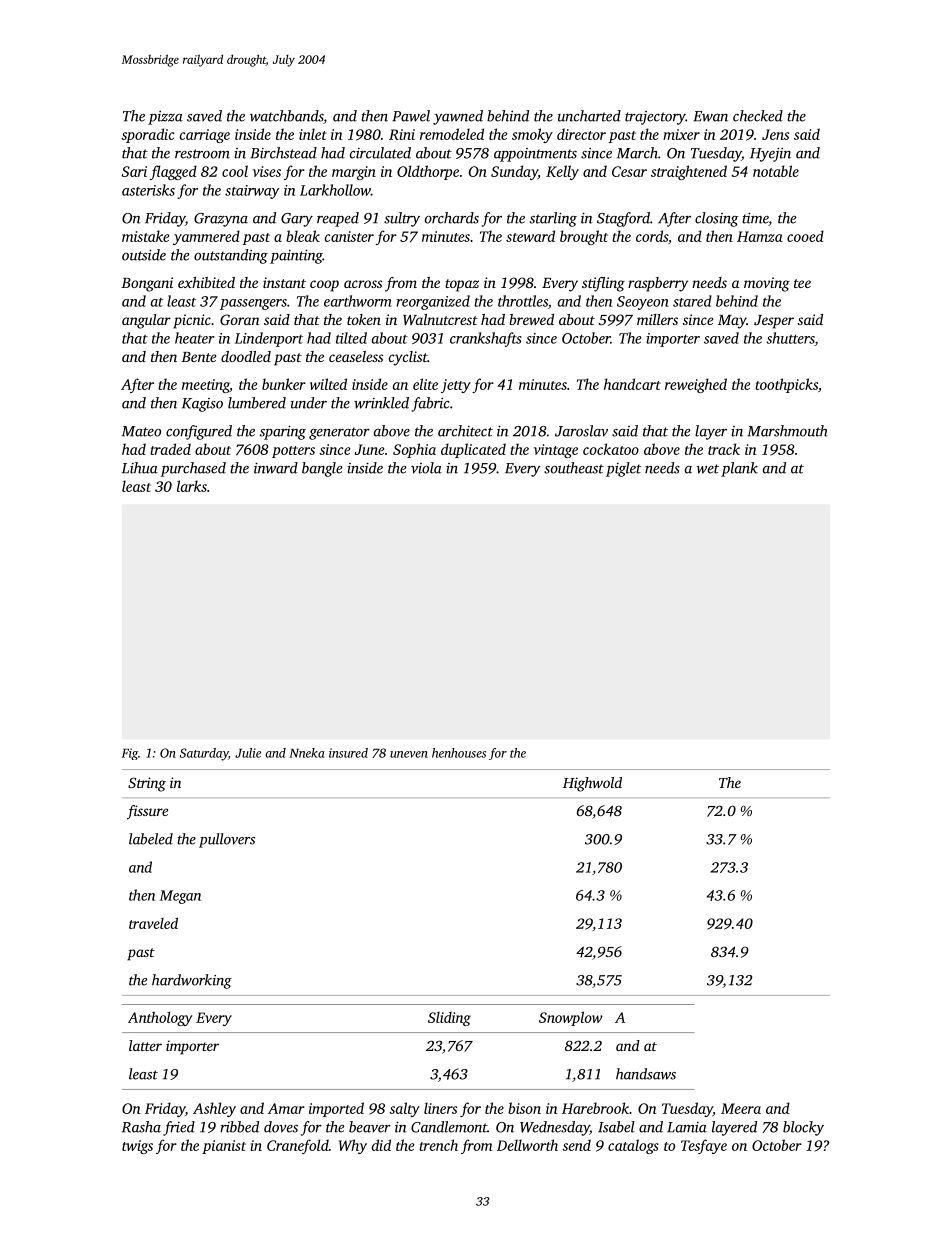  I want to click on Pawel, so click(411, 116).
